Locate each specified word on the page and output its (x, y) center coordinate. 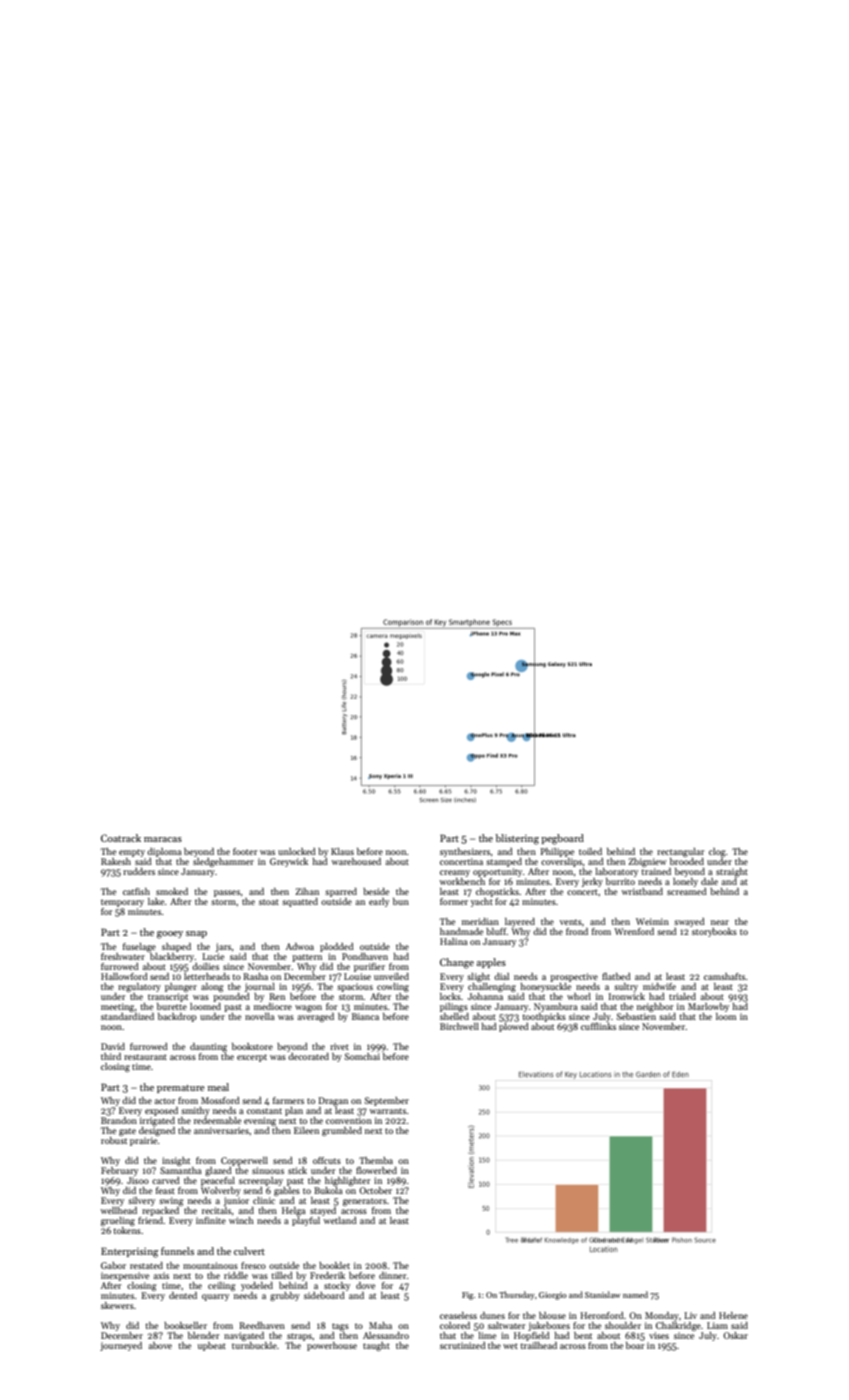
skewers (117, 1305)
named (635, 1294)
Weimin (652, 921)
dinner (392, 1275)
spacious (355, 987)
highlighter (347, 1182)
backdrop (177, 1017)
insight (176, 1161)
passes (227, 893)
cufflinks (598, 1026)
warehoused (356, 861)
